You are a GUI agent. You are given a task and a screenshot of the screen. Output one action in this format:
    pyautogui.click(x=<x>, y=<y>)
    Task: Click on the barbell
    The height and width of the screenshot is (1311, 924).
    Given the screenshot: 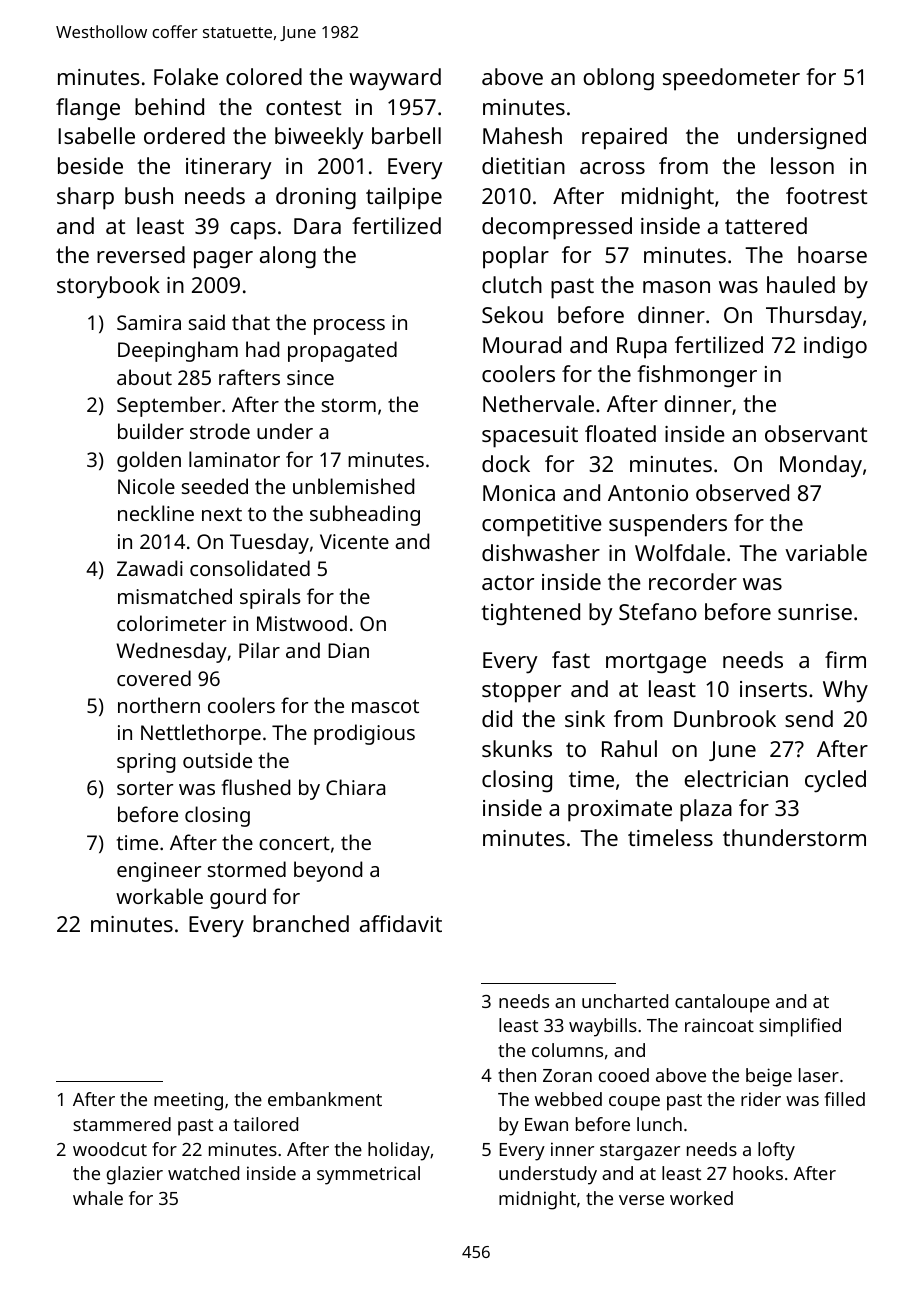 What is the action you would take?
    pyautogui.click(x=406, y=135)
